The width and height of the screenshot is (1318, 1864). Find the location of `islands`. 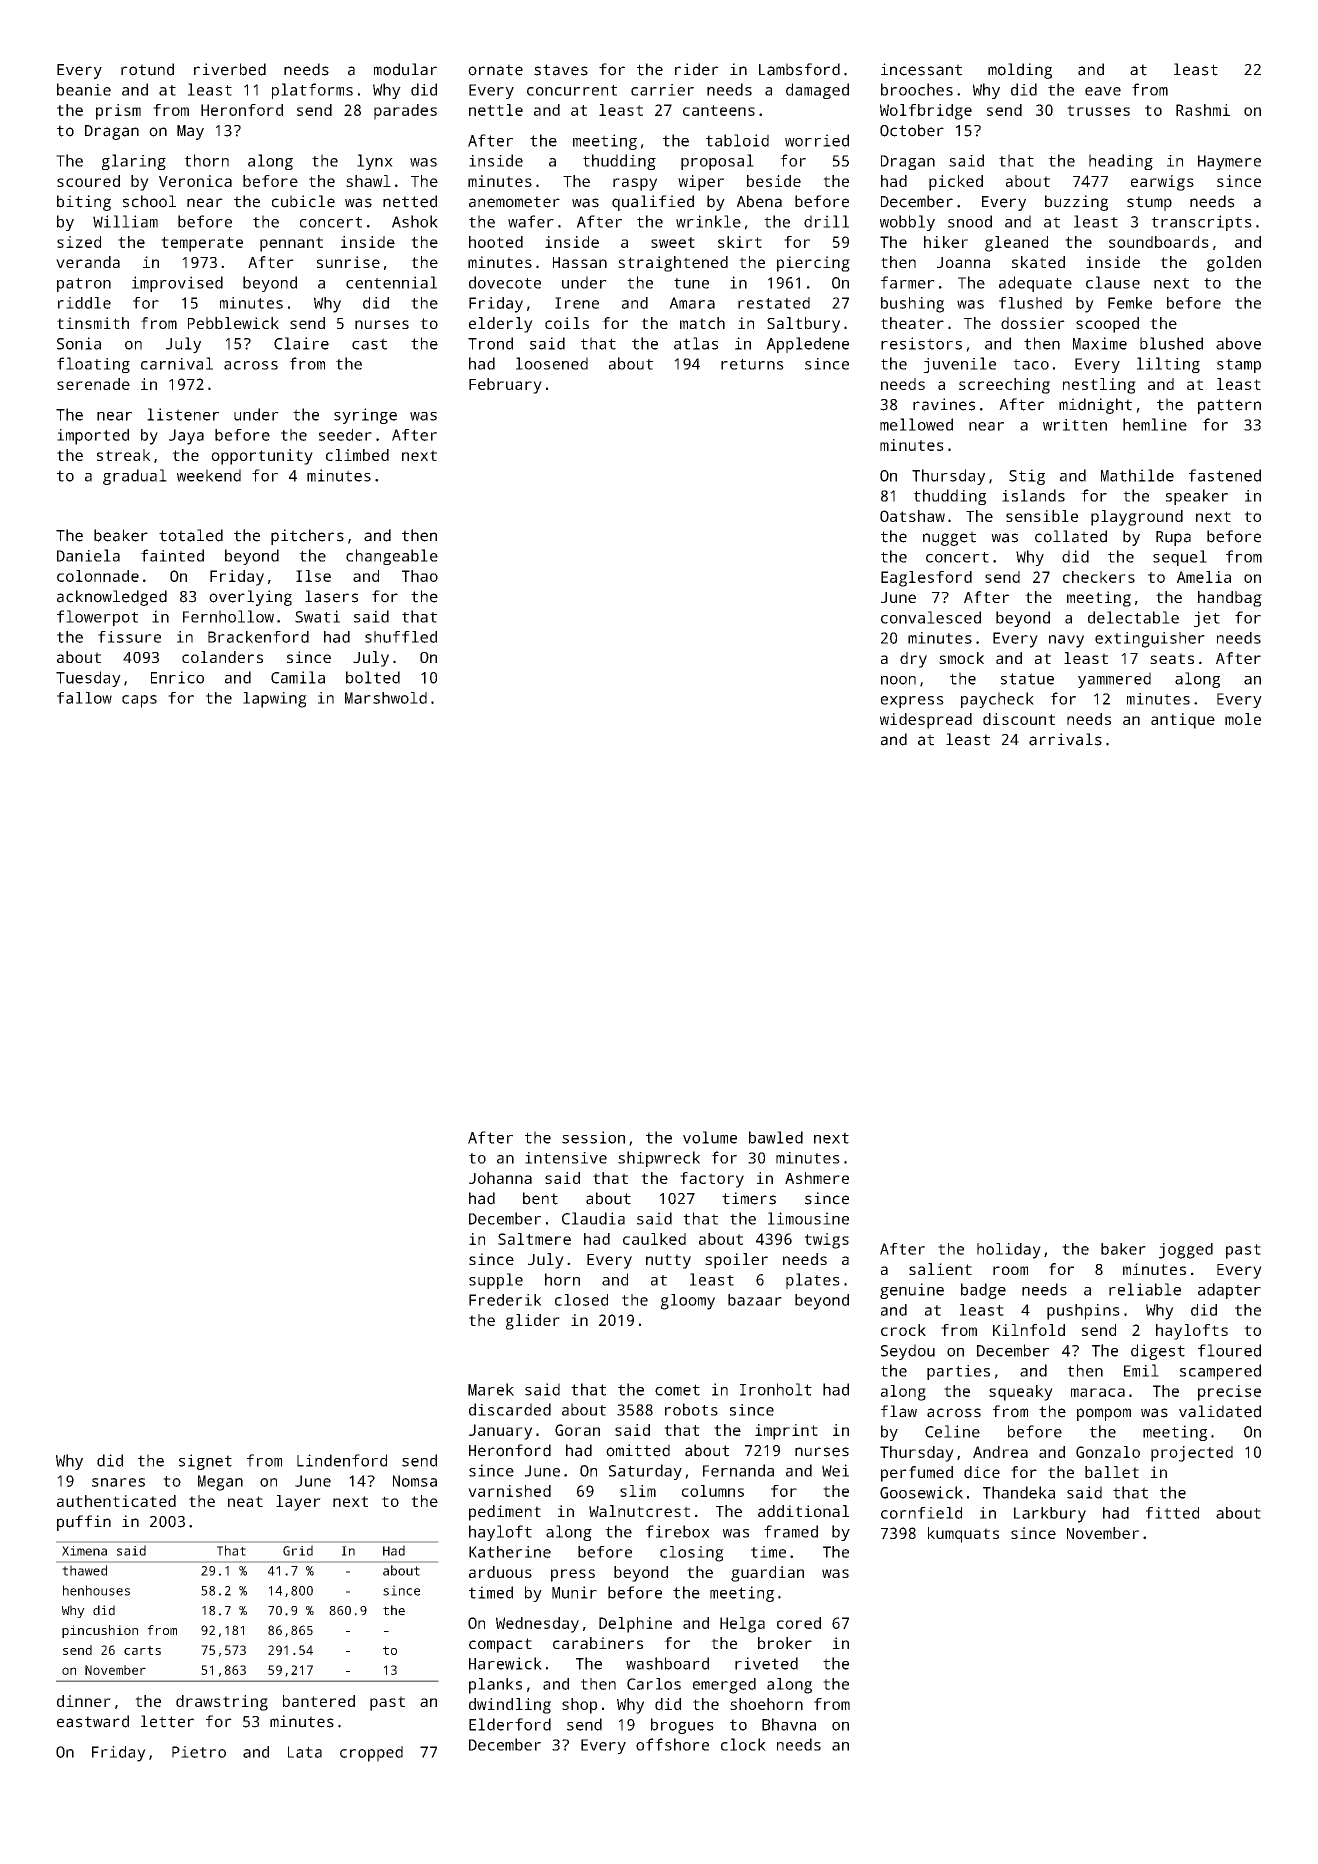

islands is located at coordinates (1033, 495).
